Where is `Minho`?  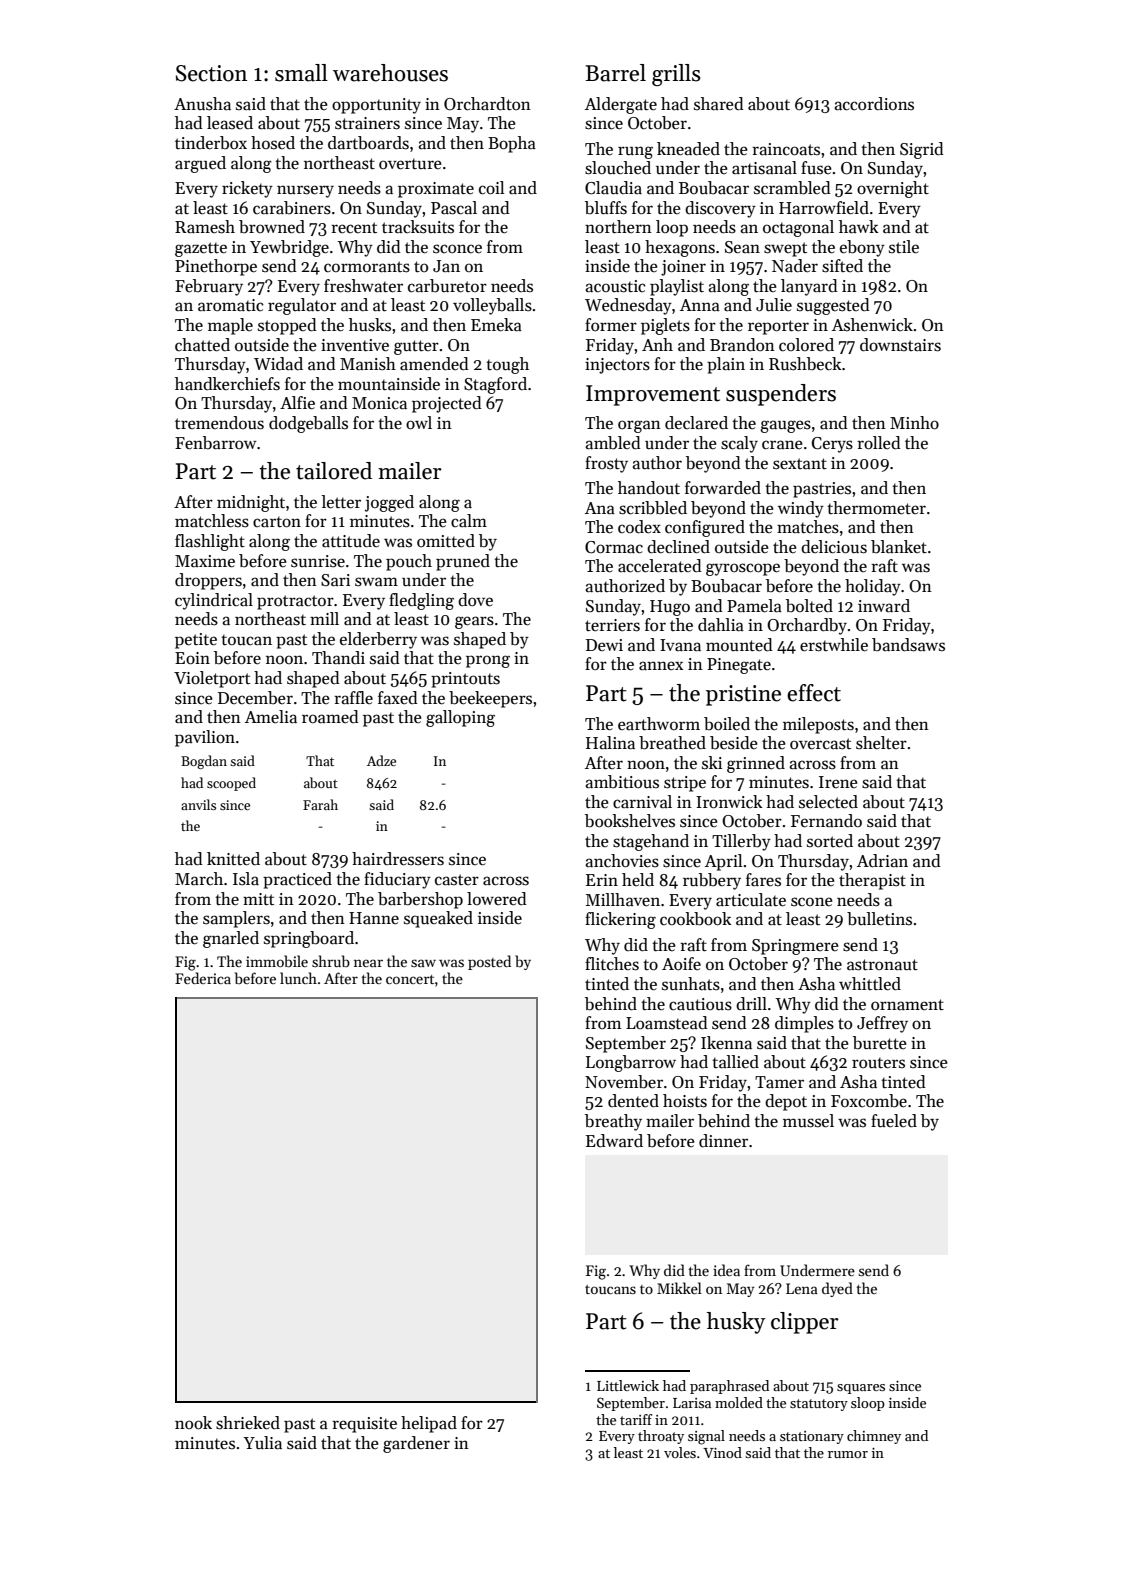
Minho is located at coordinates (914, 423).
